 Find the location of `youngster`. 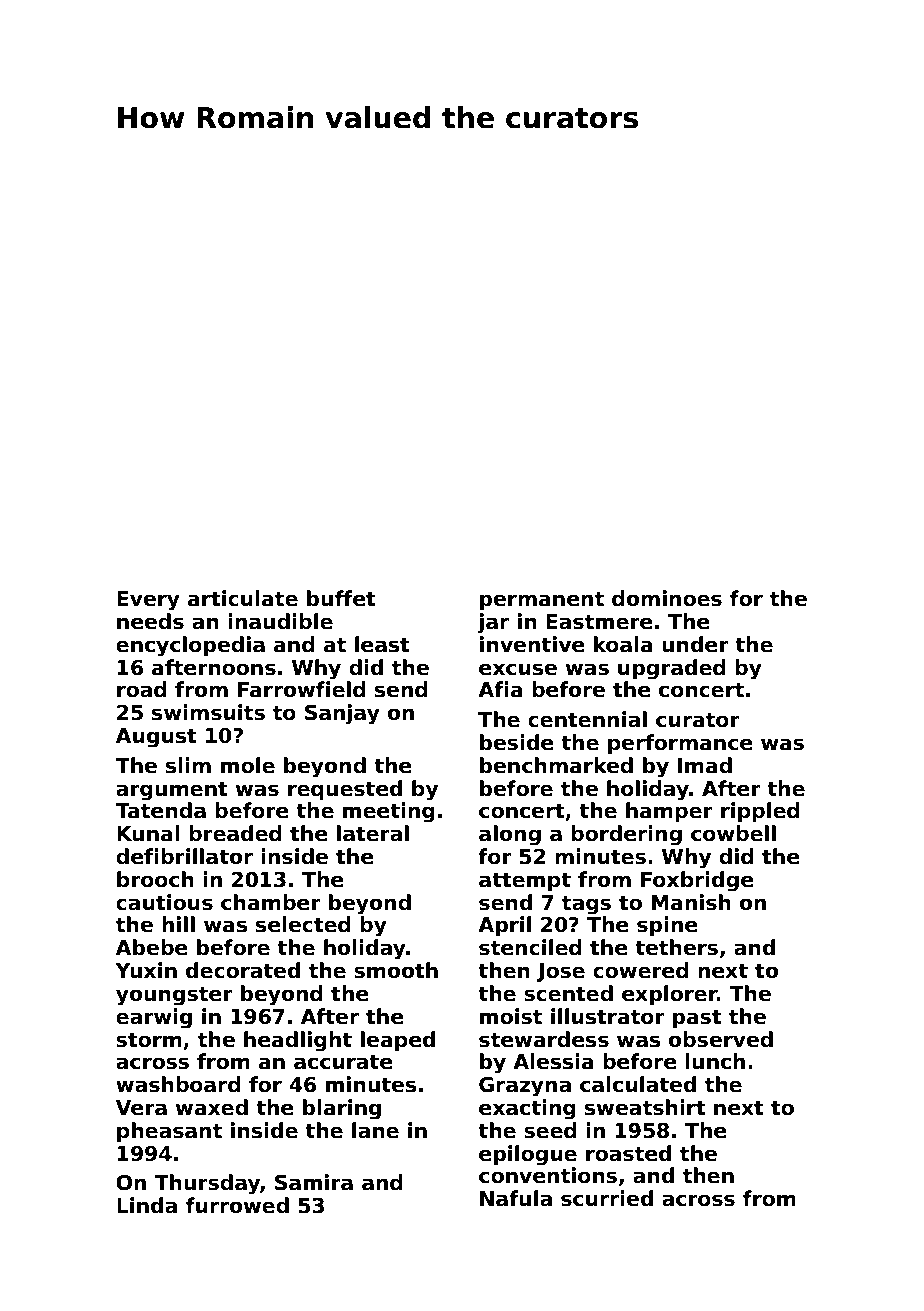

youngster is located at coordinates (174, 996).
